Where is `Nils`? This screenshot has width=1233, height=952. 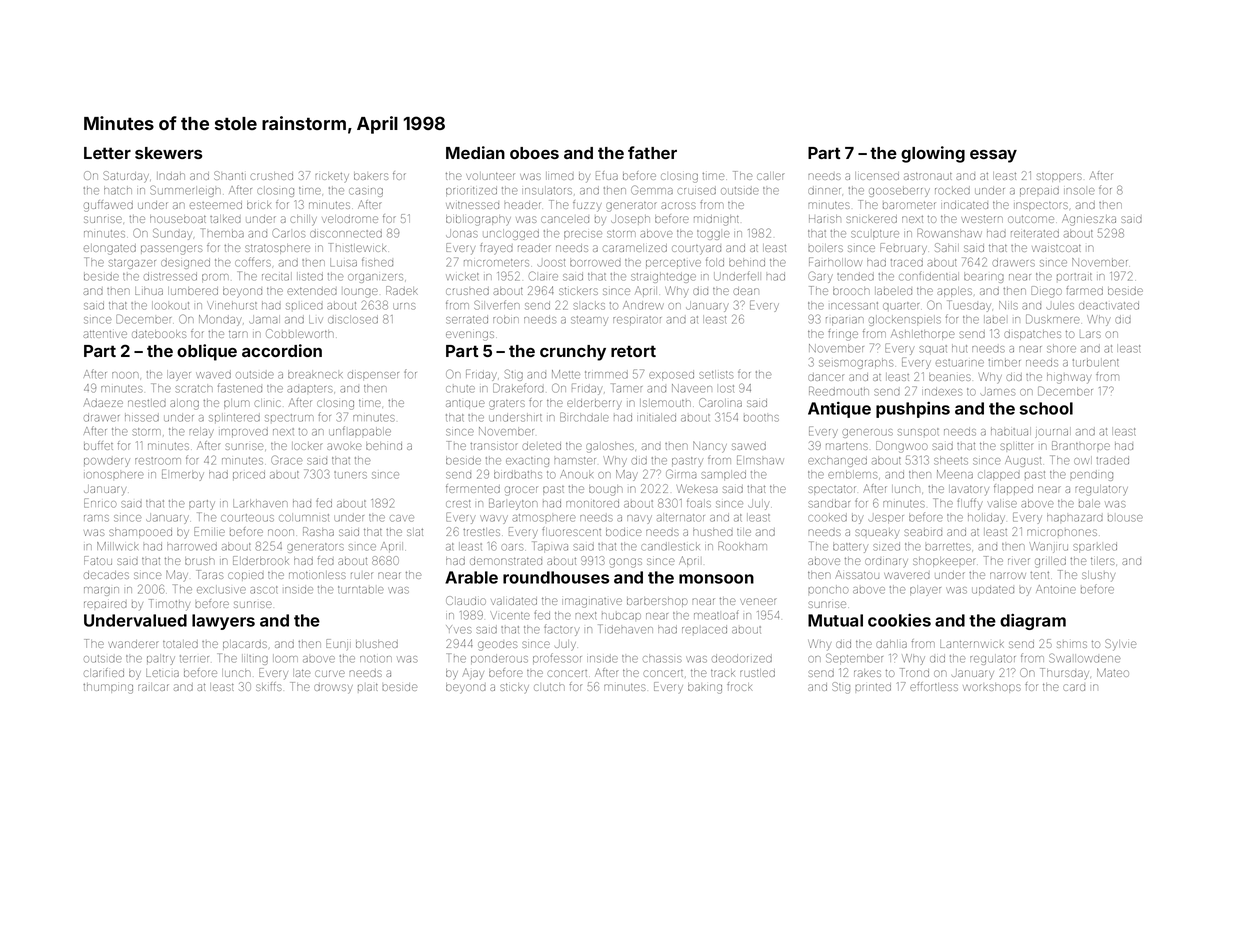
Nils is located at coordinates (1008, 305).
